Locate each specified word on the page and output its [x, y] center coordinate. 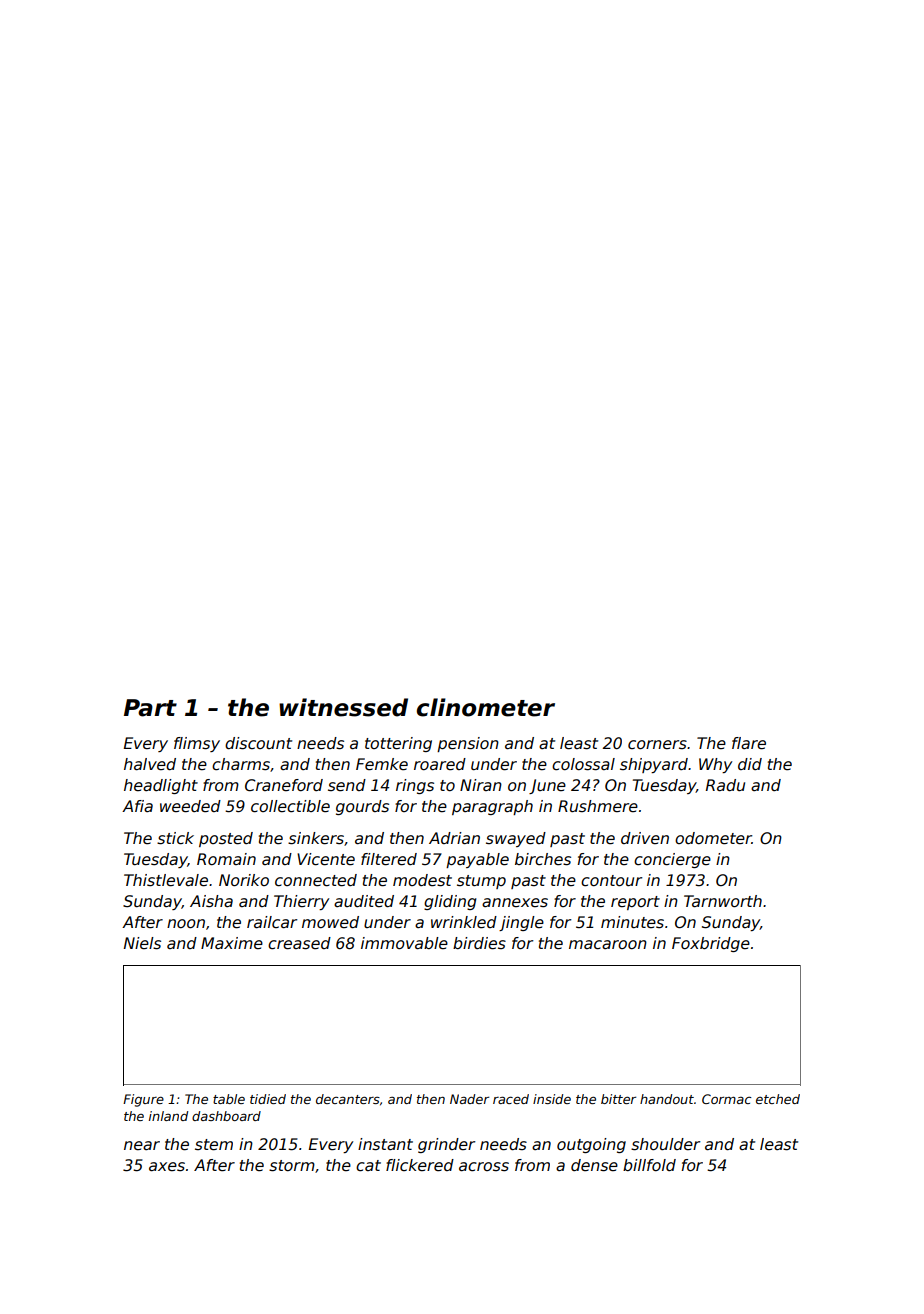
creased [299, 943]
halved [150, 764]
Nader [469, 1099]
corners [657, 745]
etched [778, 1099]
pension [468, 744]
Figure [143, 1100]
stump [481, 882]
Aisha [211, 901]
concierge [672, 860]
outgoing [591, 1145]
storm [292, 1166]
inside [552, 1099]
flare [749, 743]
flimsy [197, 744]
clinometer [486, 707]
